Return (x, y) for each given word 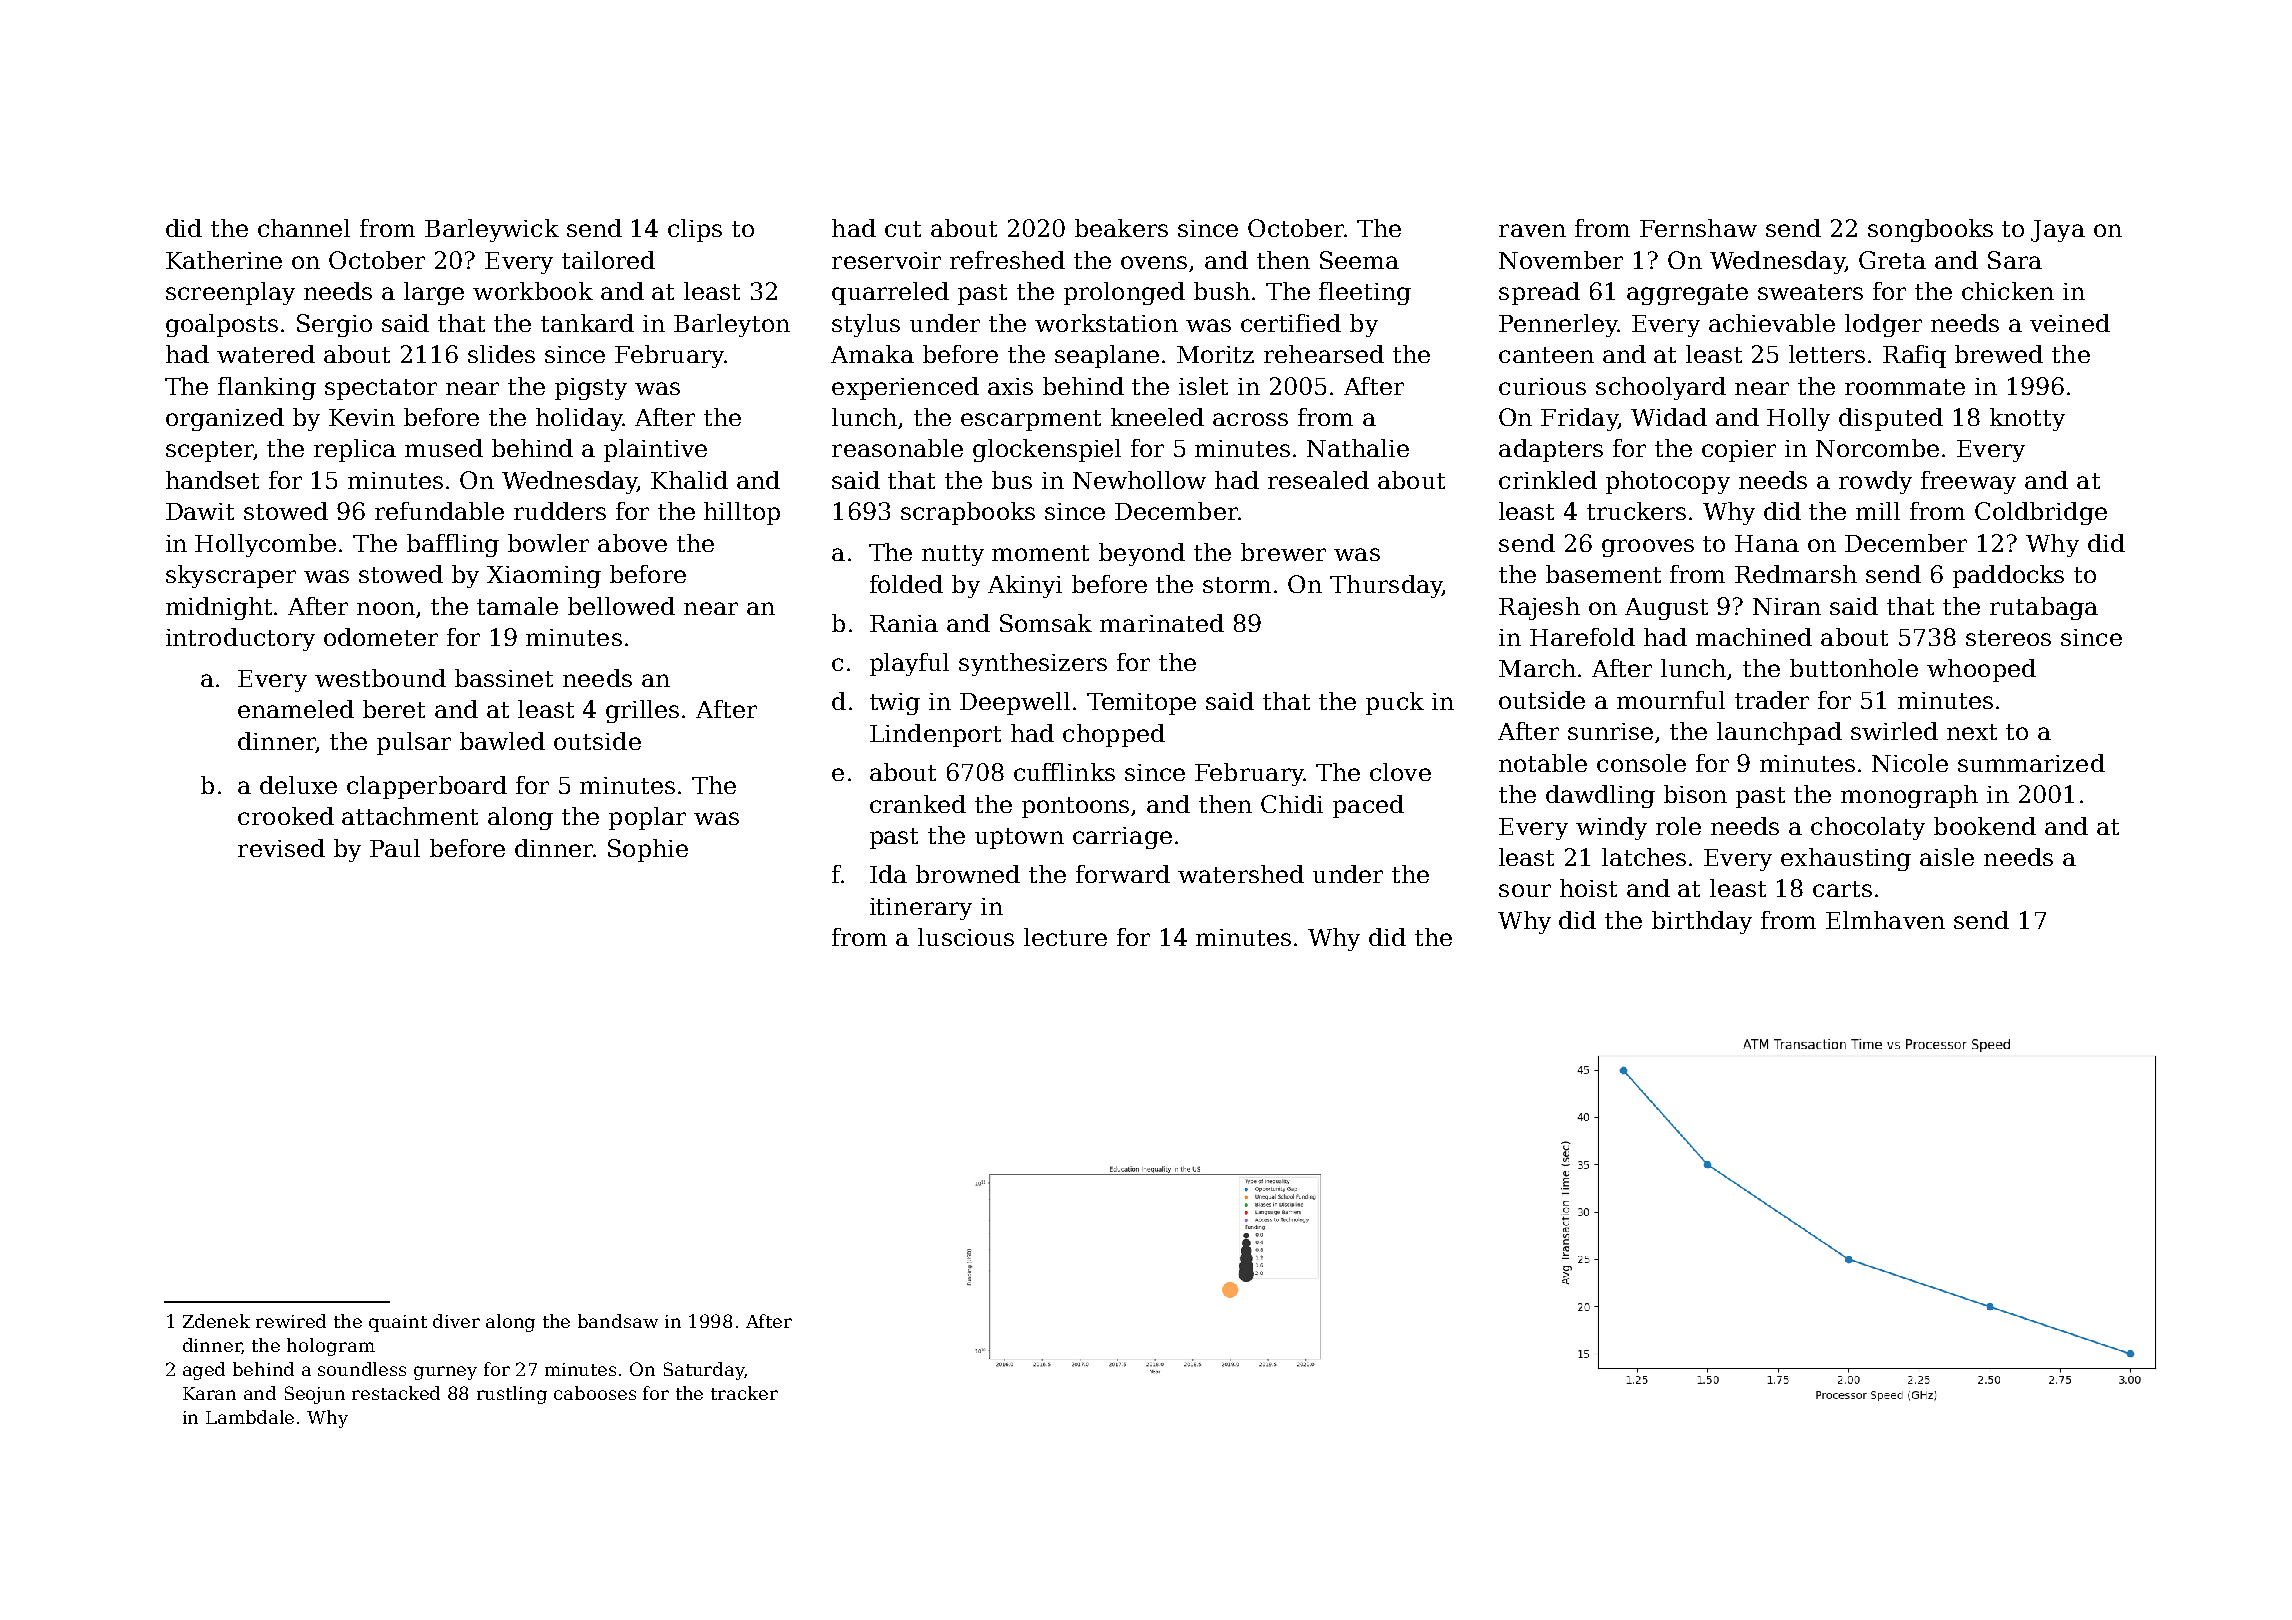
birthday (1702, 922)
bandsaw (618, 1321)
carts (1842, 889)
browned (968, 874)
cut (903, 229)
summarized (2031, 763)
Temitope (1141, 704)
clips (695, 230)
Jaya (2058, 231)
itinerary (921, 909)
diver (456, 1321)
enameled (296, 709)
